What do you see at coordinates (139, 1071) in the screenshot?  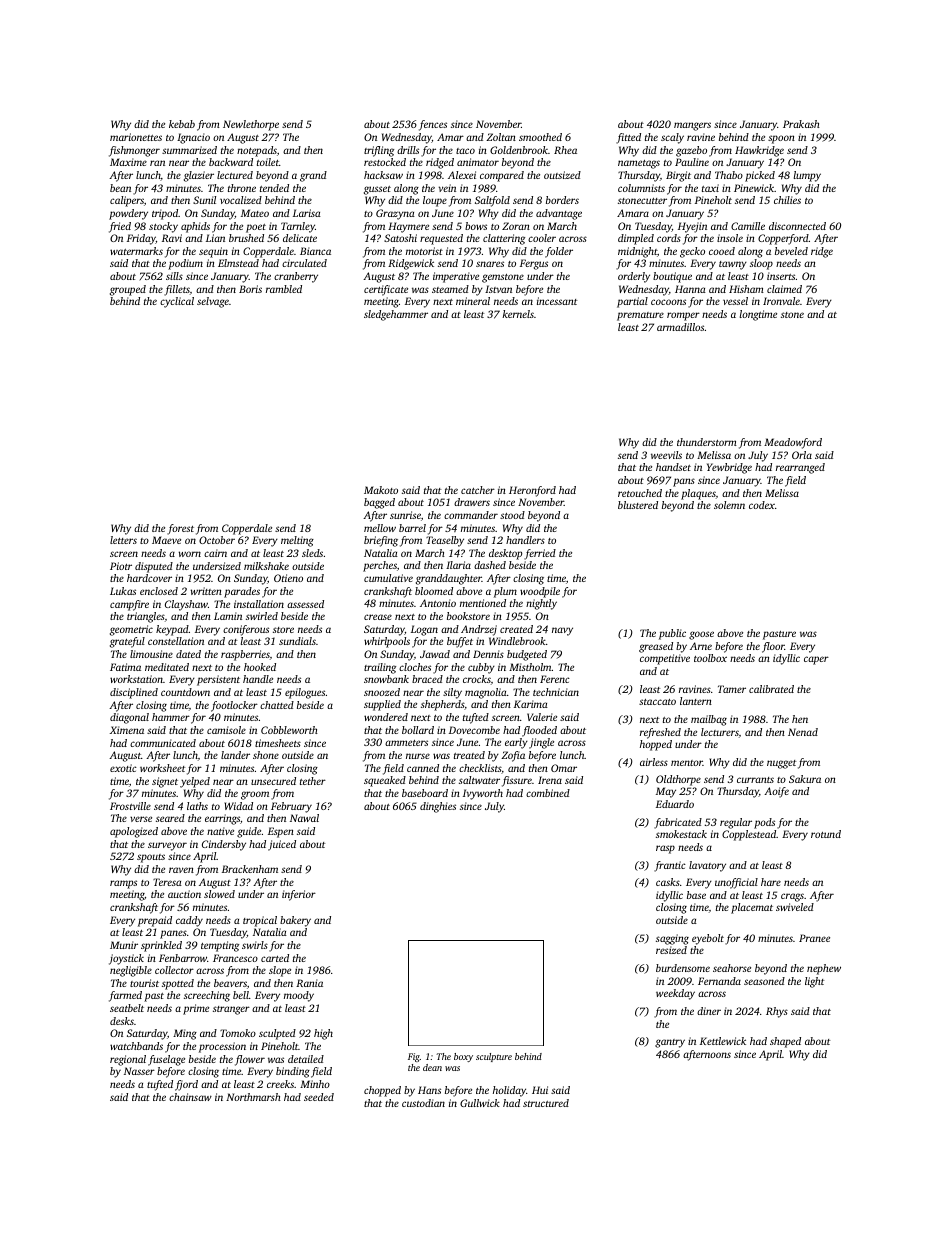 I see `Nasser` at bounding box center [139, 1071].
